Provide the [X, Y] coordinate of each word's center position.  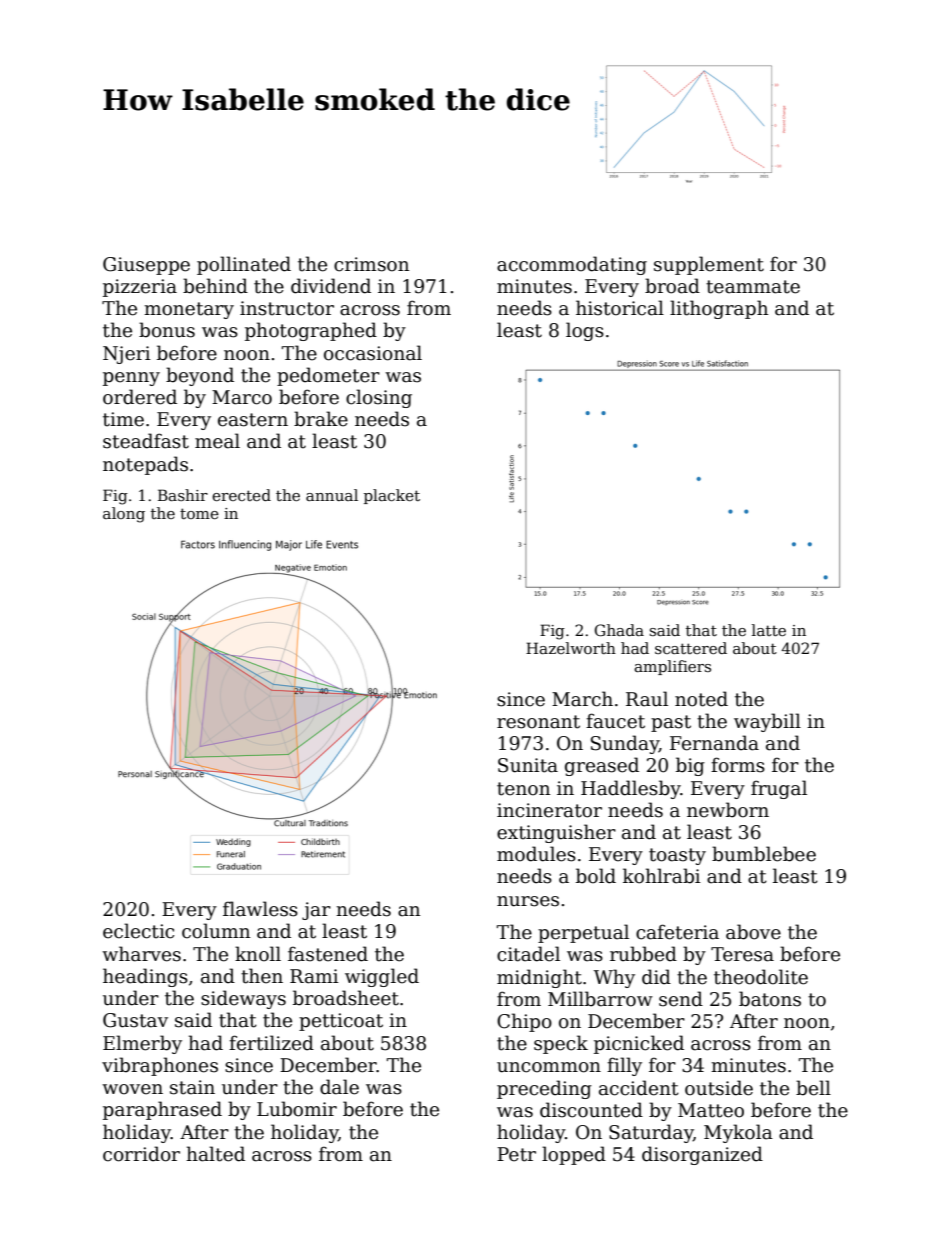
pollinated [244, 265]
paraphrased [162, 1110]
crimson [371, 264]
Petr [516, 1154]
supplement [709, 265]
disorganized [702, 1155]
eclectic [138, 931]
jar [316, 911]
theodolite [761, 977]
